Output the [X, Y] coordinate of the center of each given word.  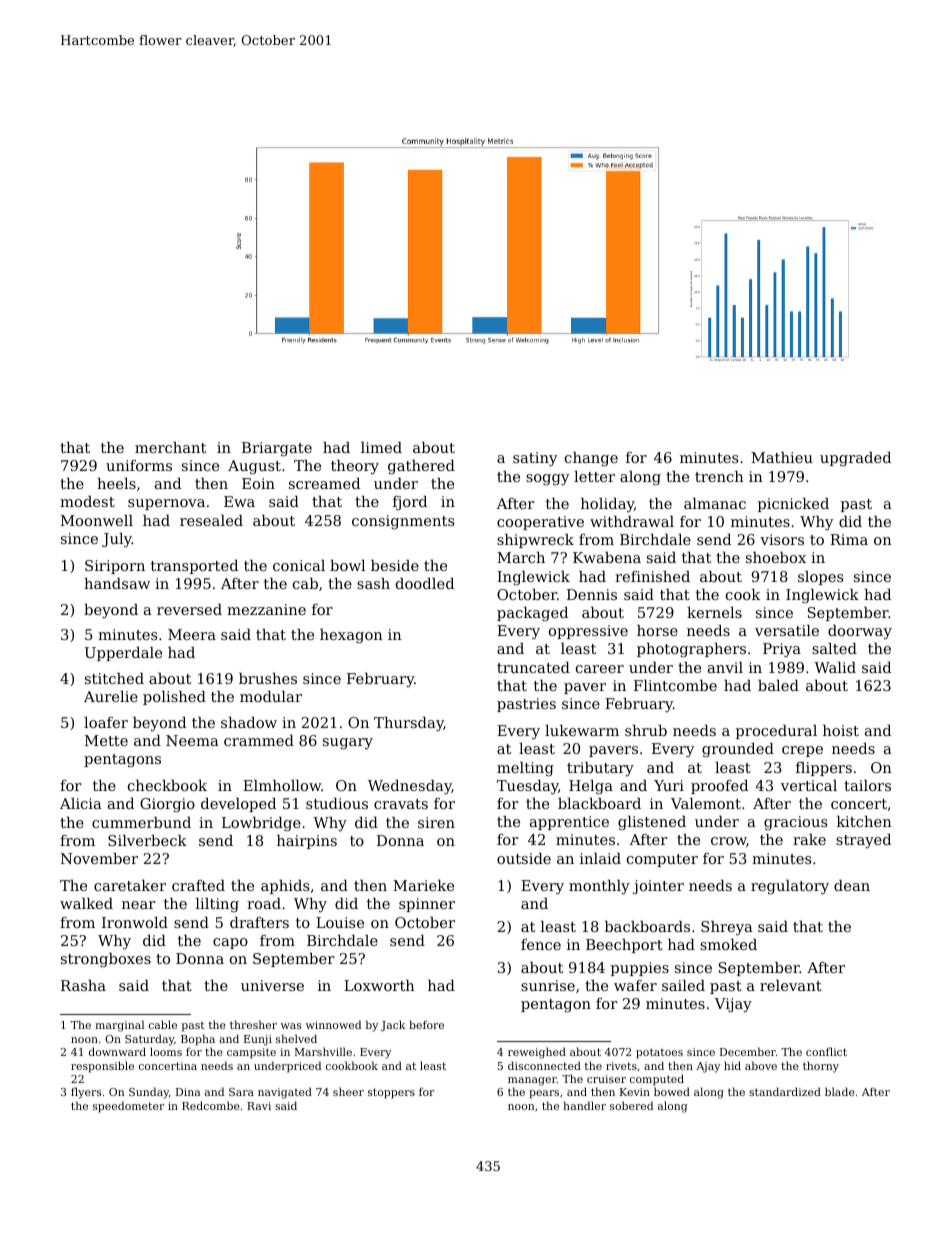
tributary [600, 769]
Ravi [259, 1106]
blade [840, 1091]
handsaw [117, 583]
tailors [867, 785]
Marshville [323, 1051]
